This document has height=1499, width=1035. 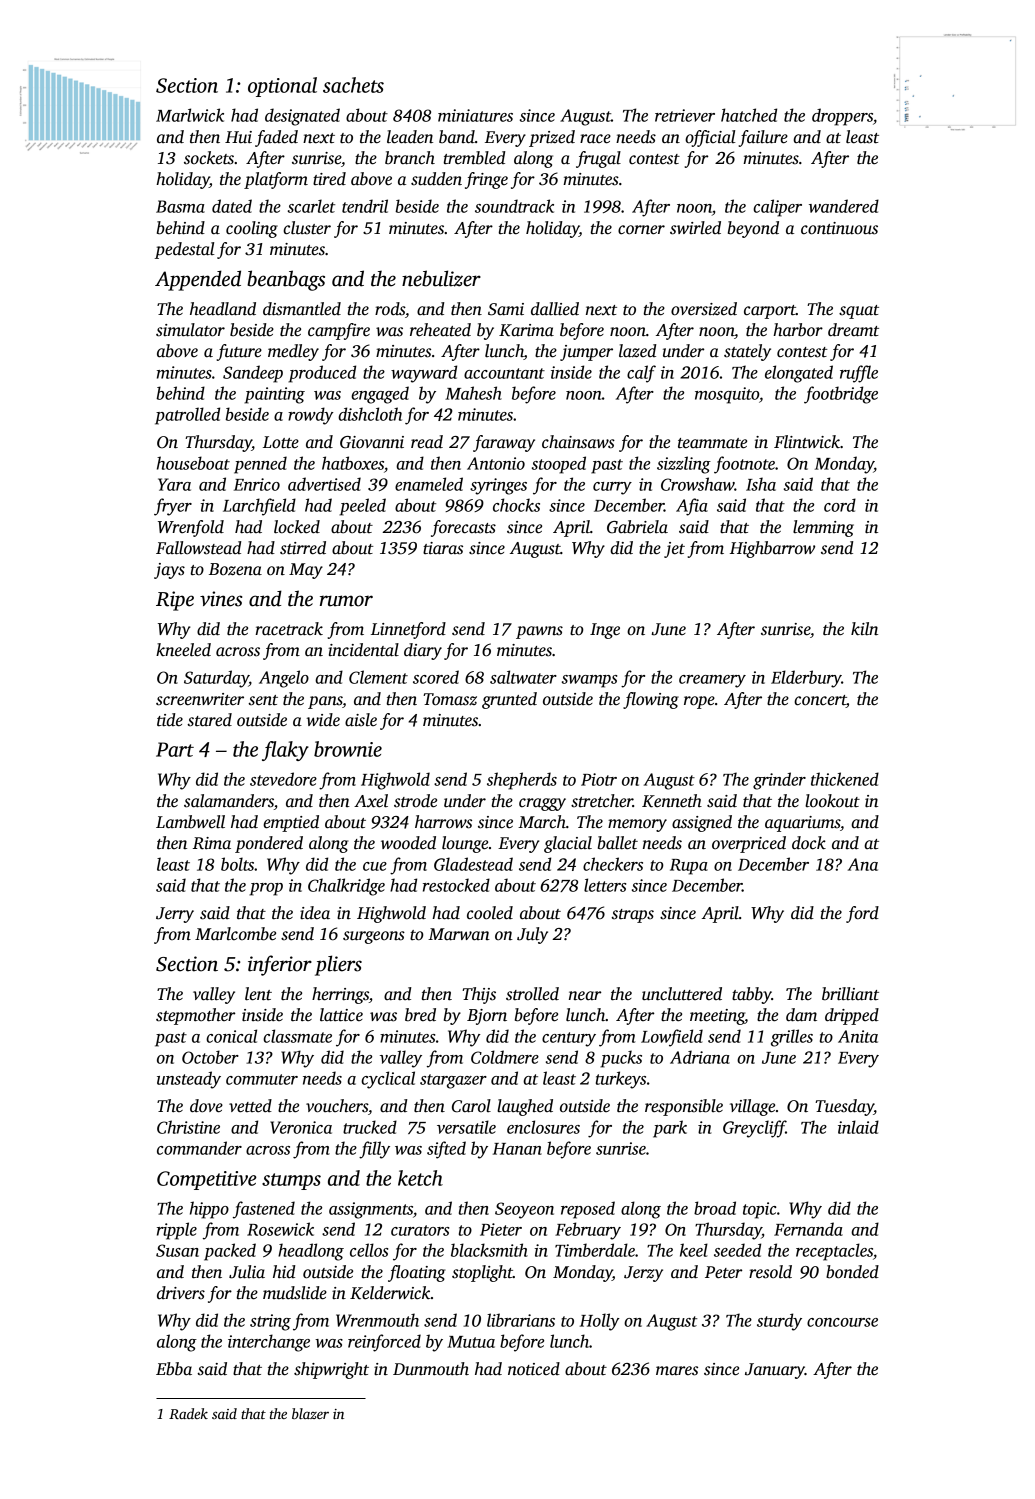 What do you see at coordinates (677, 1371) in the document?
I see `mares` at bounding box center [677, 1371].
